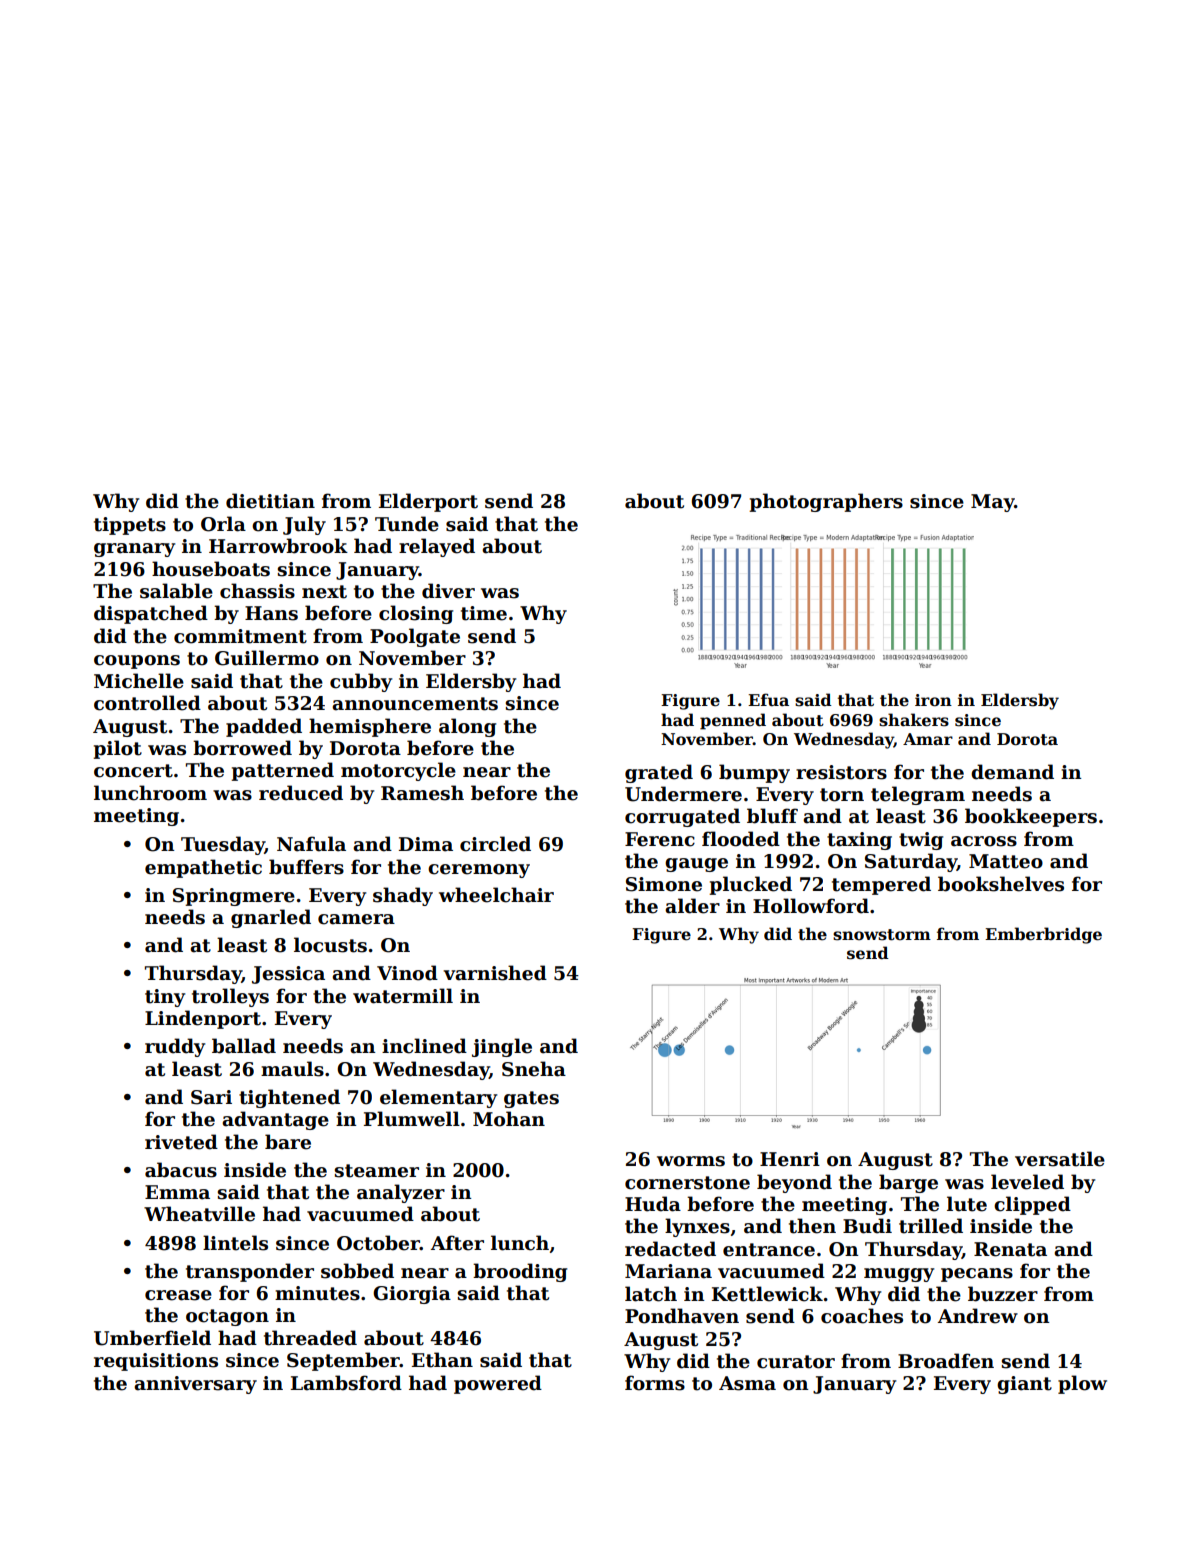 This screenshot has height=1558, width=1204. What do you see at coordinates (203, 1019) in the screenshot?
I see `Lindenport` at bounding box center [203, 1019].
